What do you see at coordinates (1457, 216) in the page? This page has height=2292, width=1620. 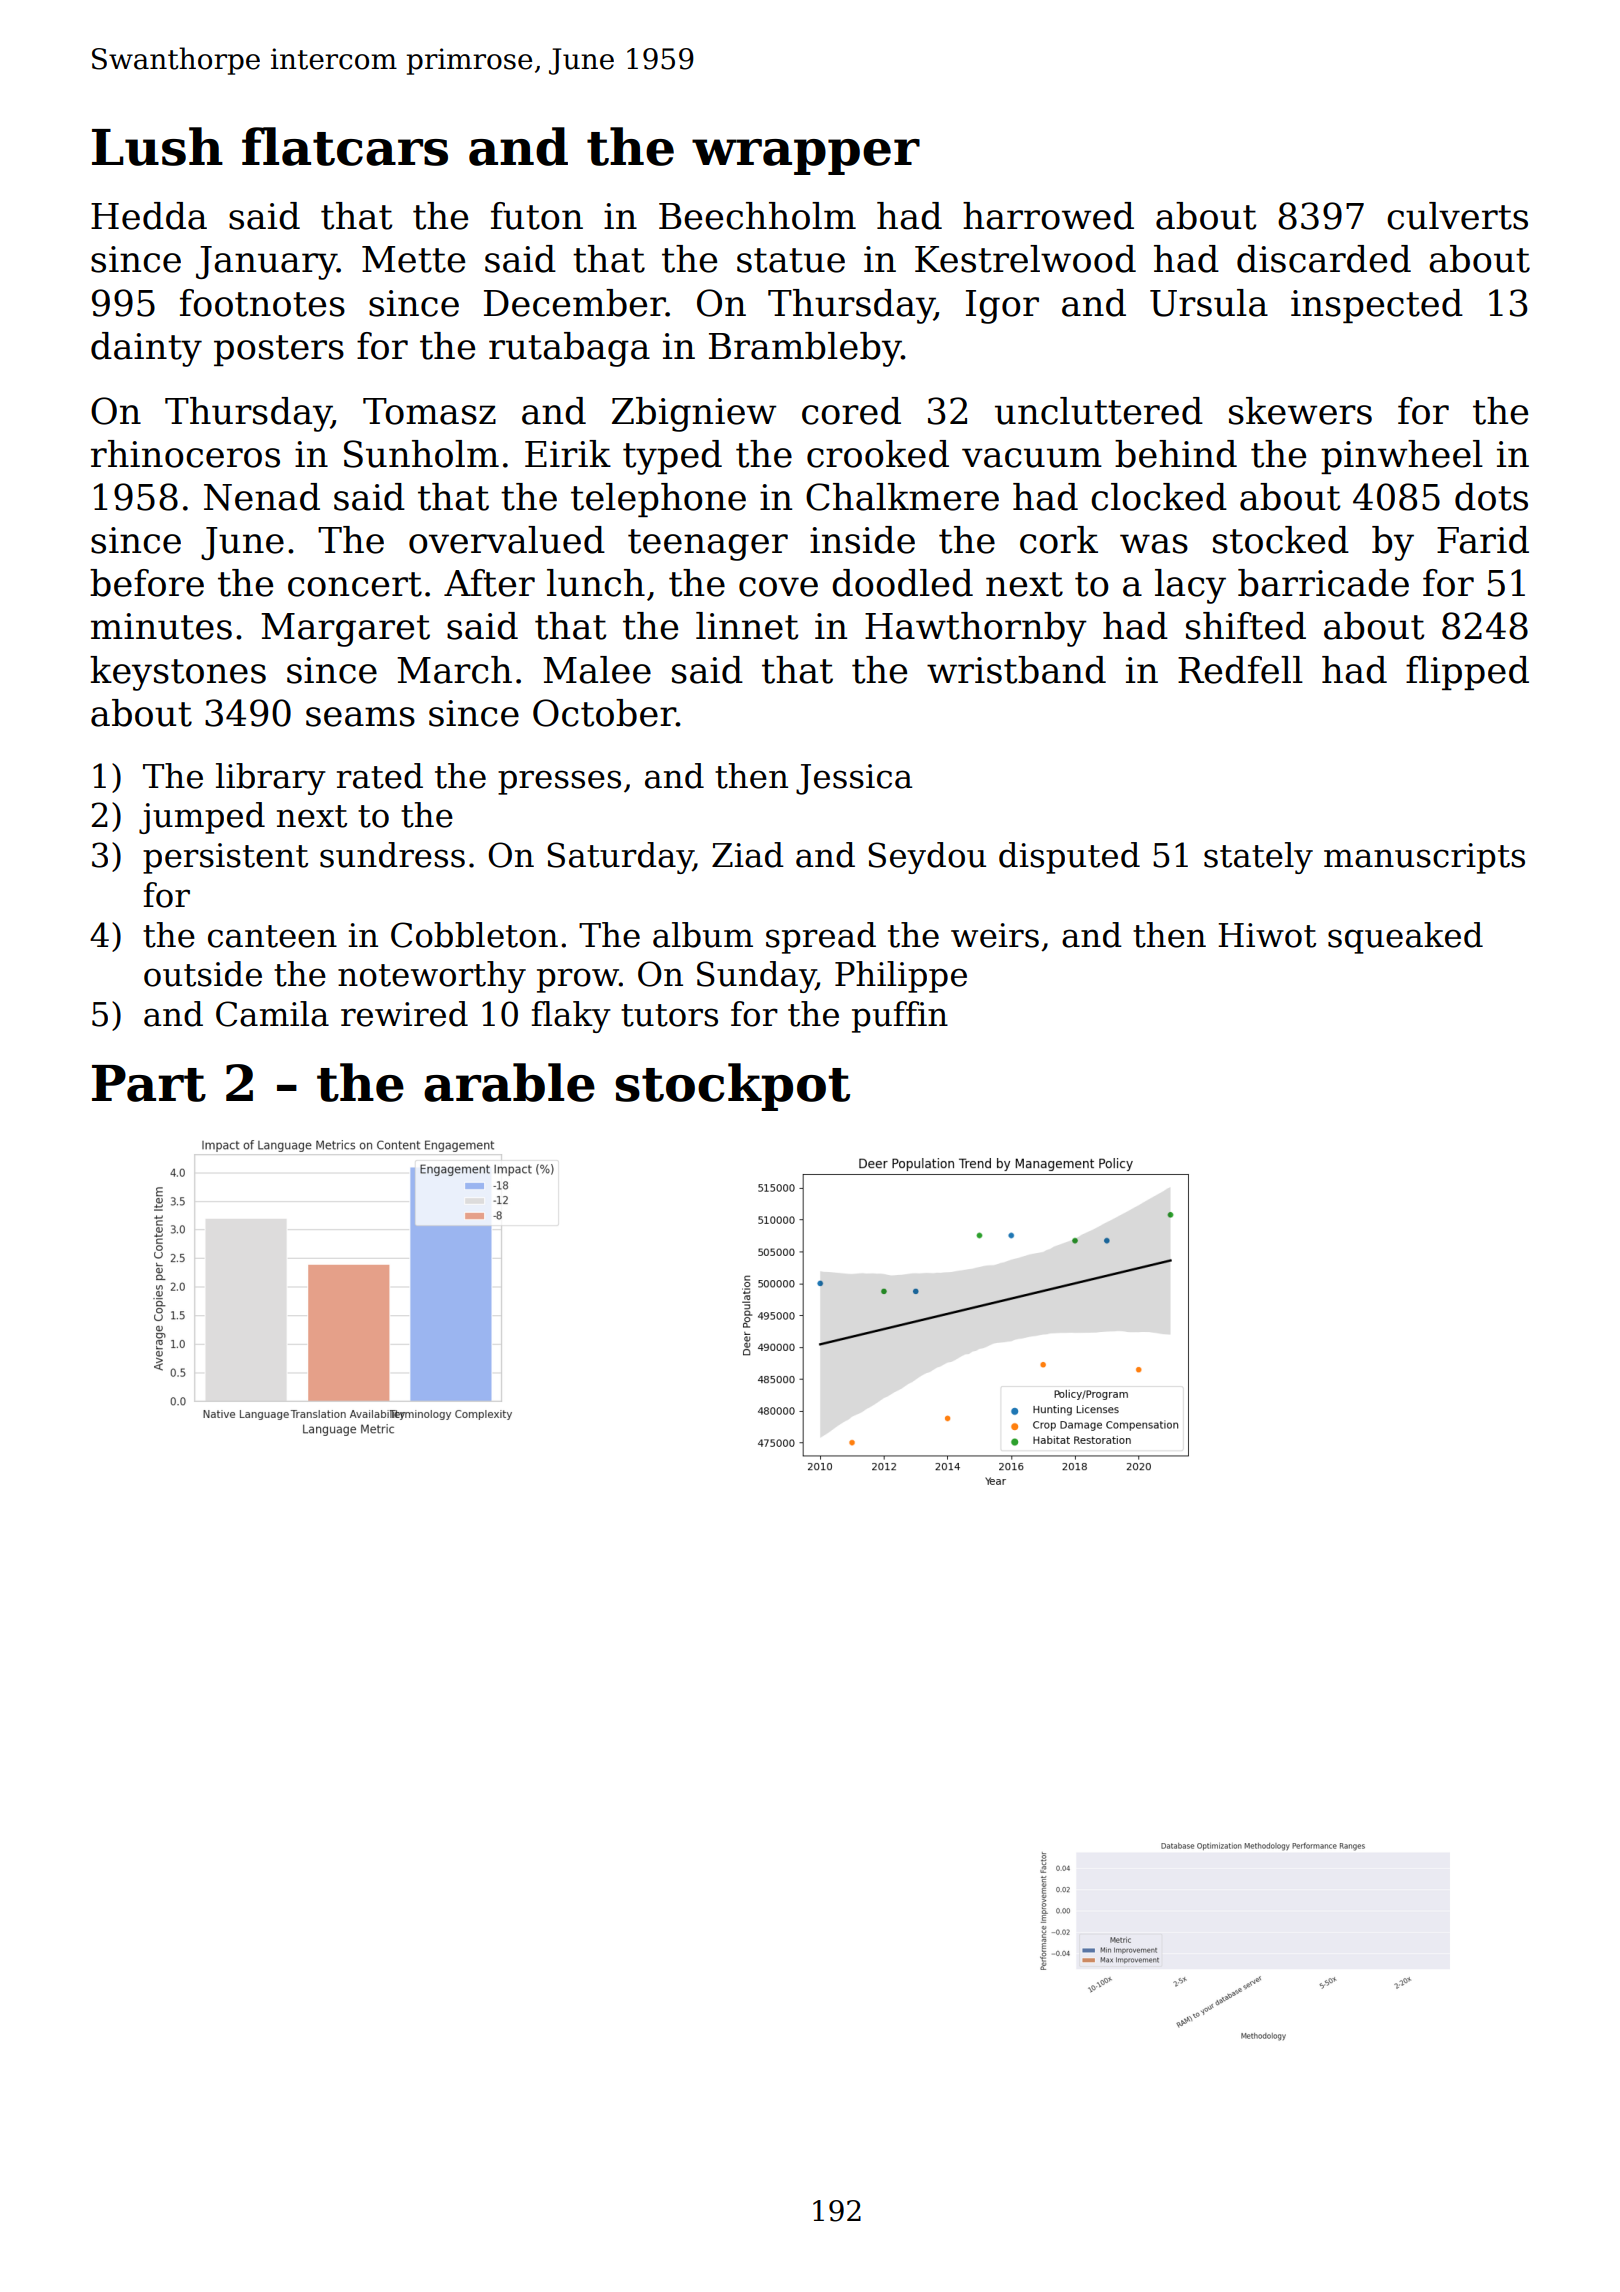 I see `culverts` at bounding box center [1457, 216].
